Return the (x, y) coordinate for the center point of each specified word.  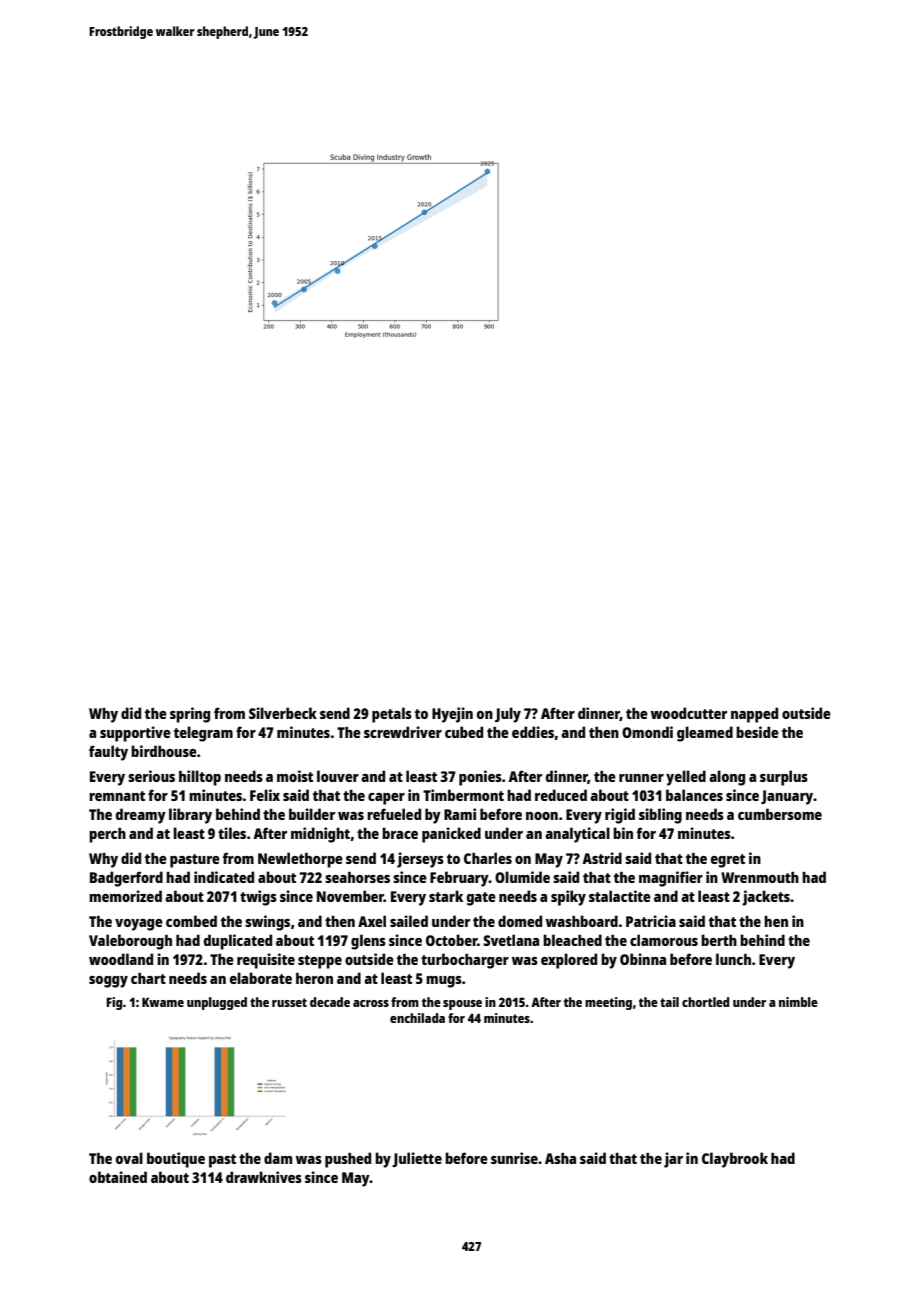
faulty (108, 753)
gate (481, 899)
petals (392, 715)
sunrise (514, 1158)
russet (289, 1002)
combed (191, 921)
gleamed (705, 734)
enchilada (417, 1018)
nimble (798, 1002)
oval (129, 1158)
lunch (733, 959)
